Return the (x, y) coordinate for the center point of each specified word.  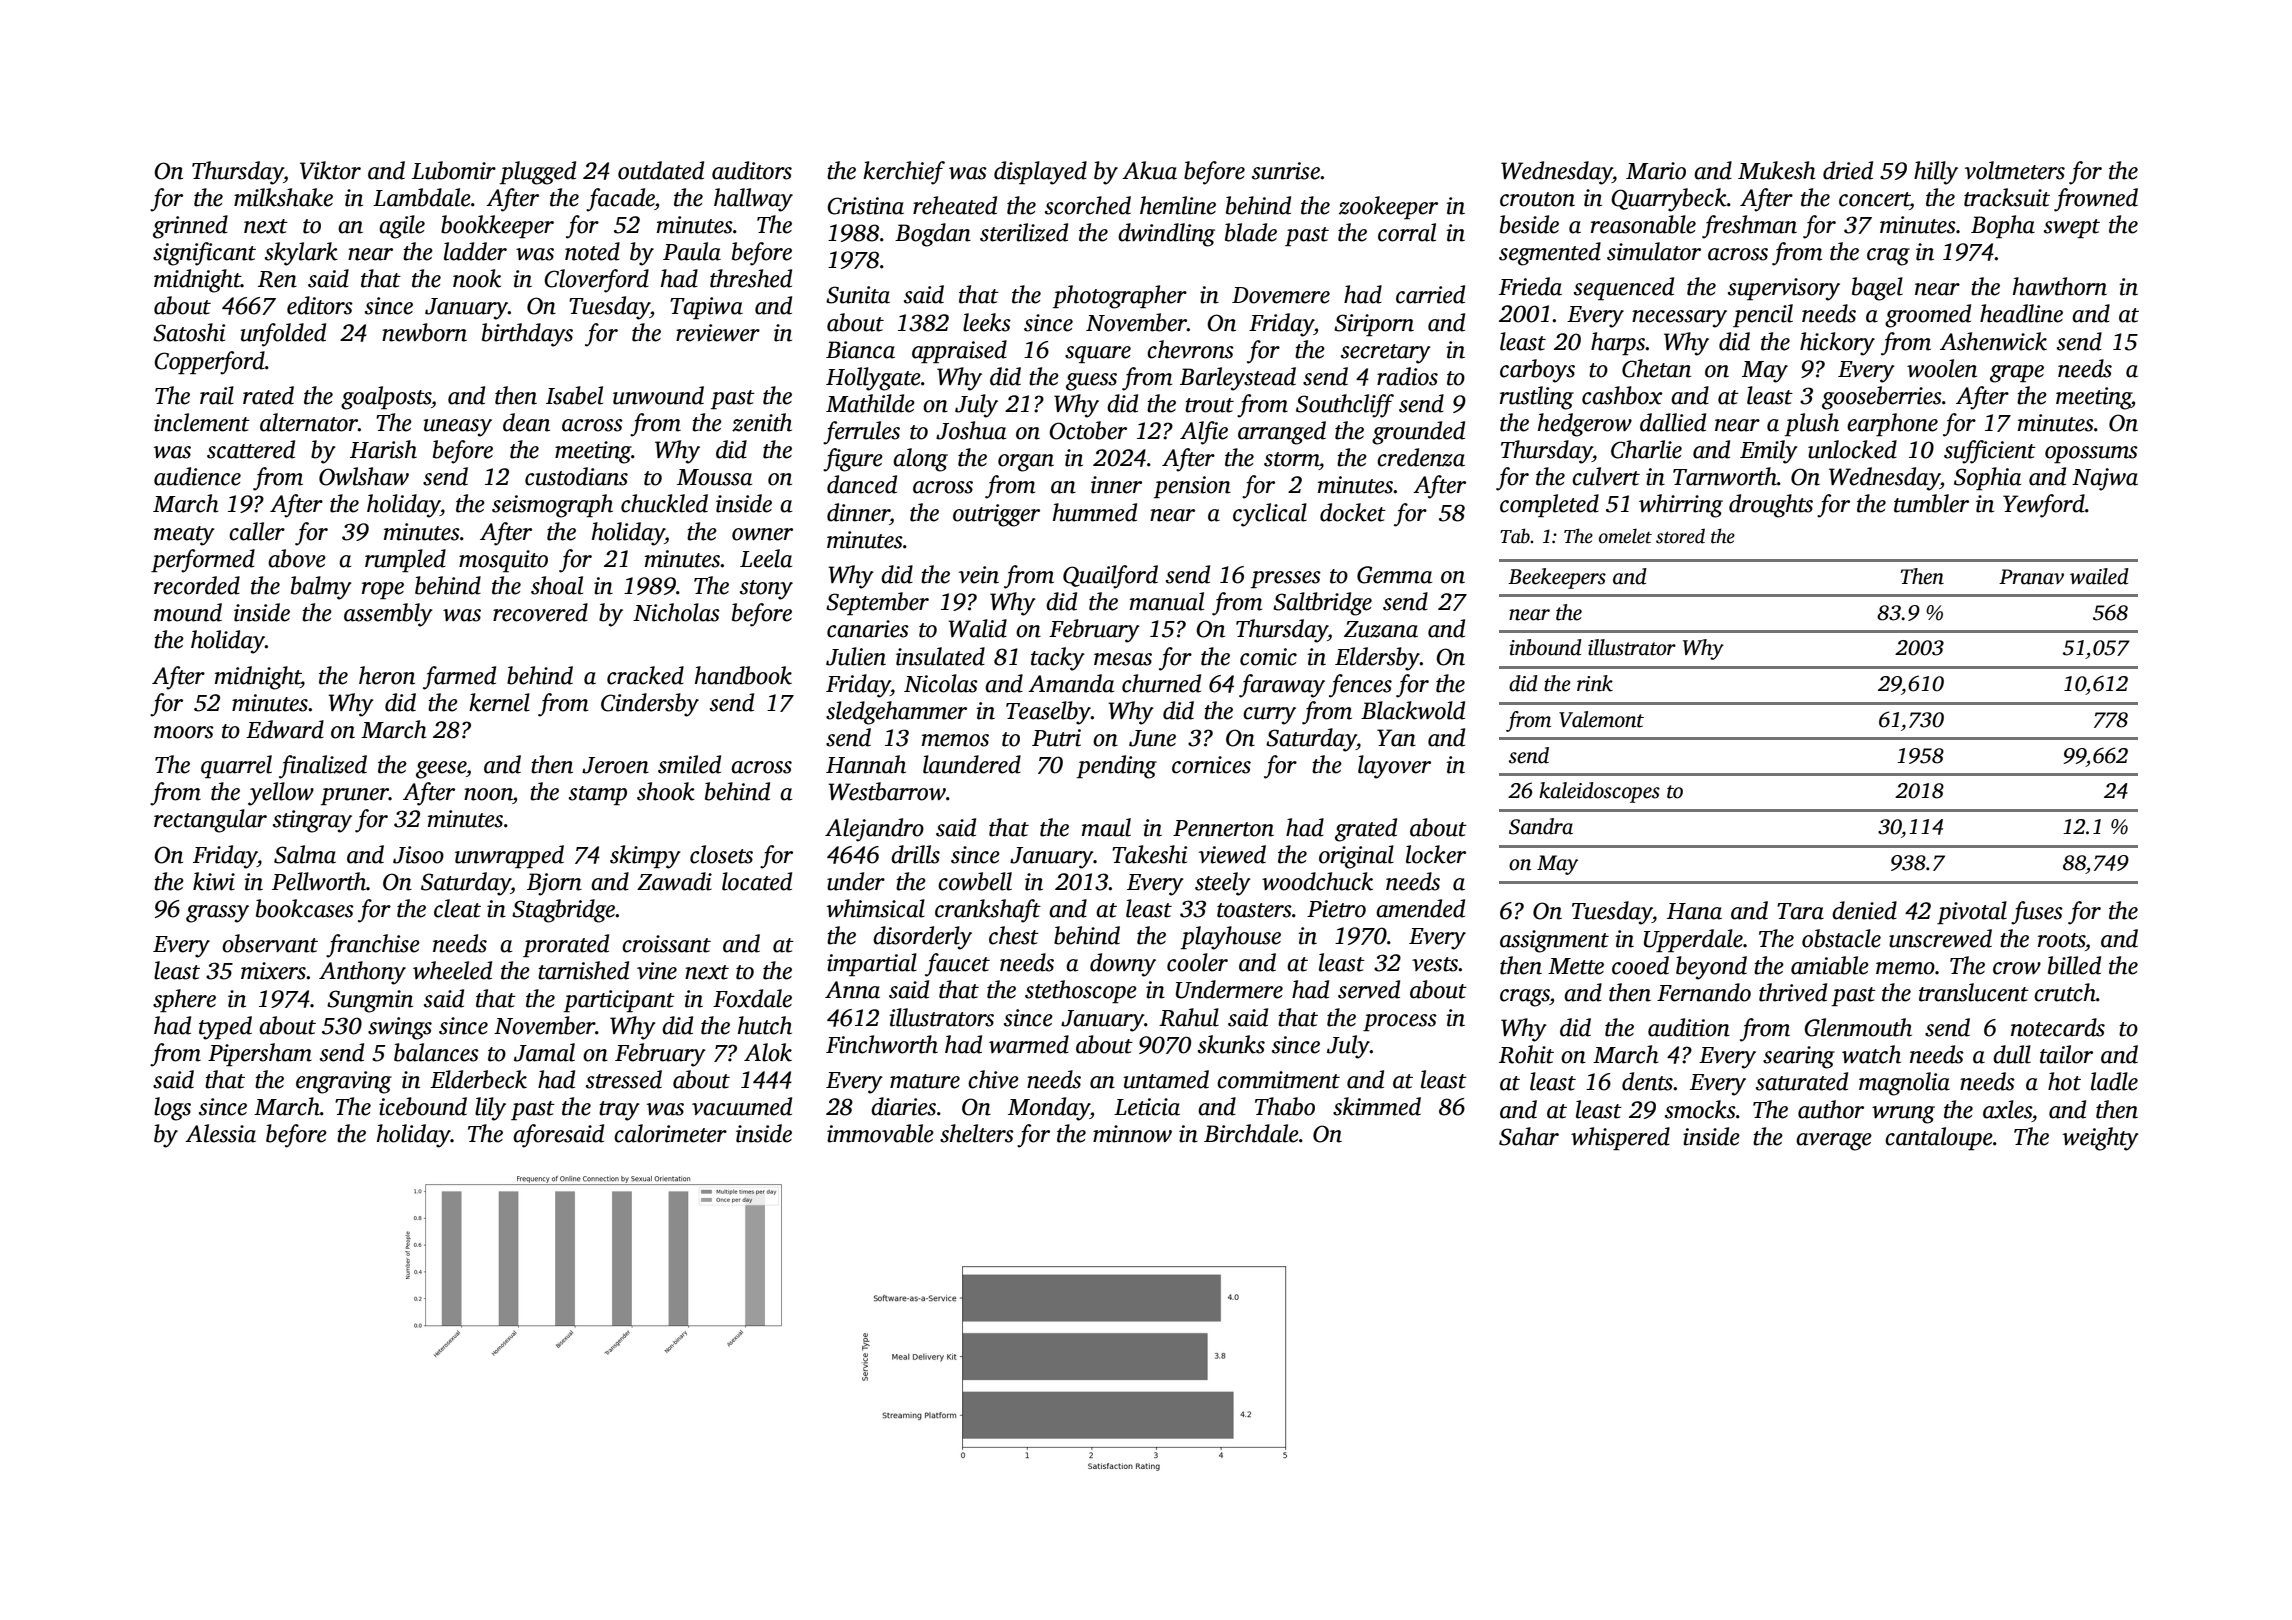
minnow (1132, 1134)
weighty (2101, 1139)
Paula (692, 251)
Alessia (220, 1133)
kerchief (904, 173)
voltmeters (2015, 170)
